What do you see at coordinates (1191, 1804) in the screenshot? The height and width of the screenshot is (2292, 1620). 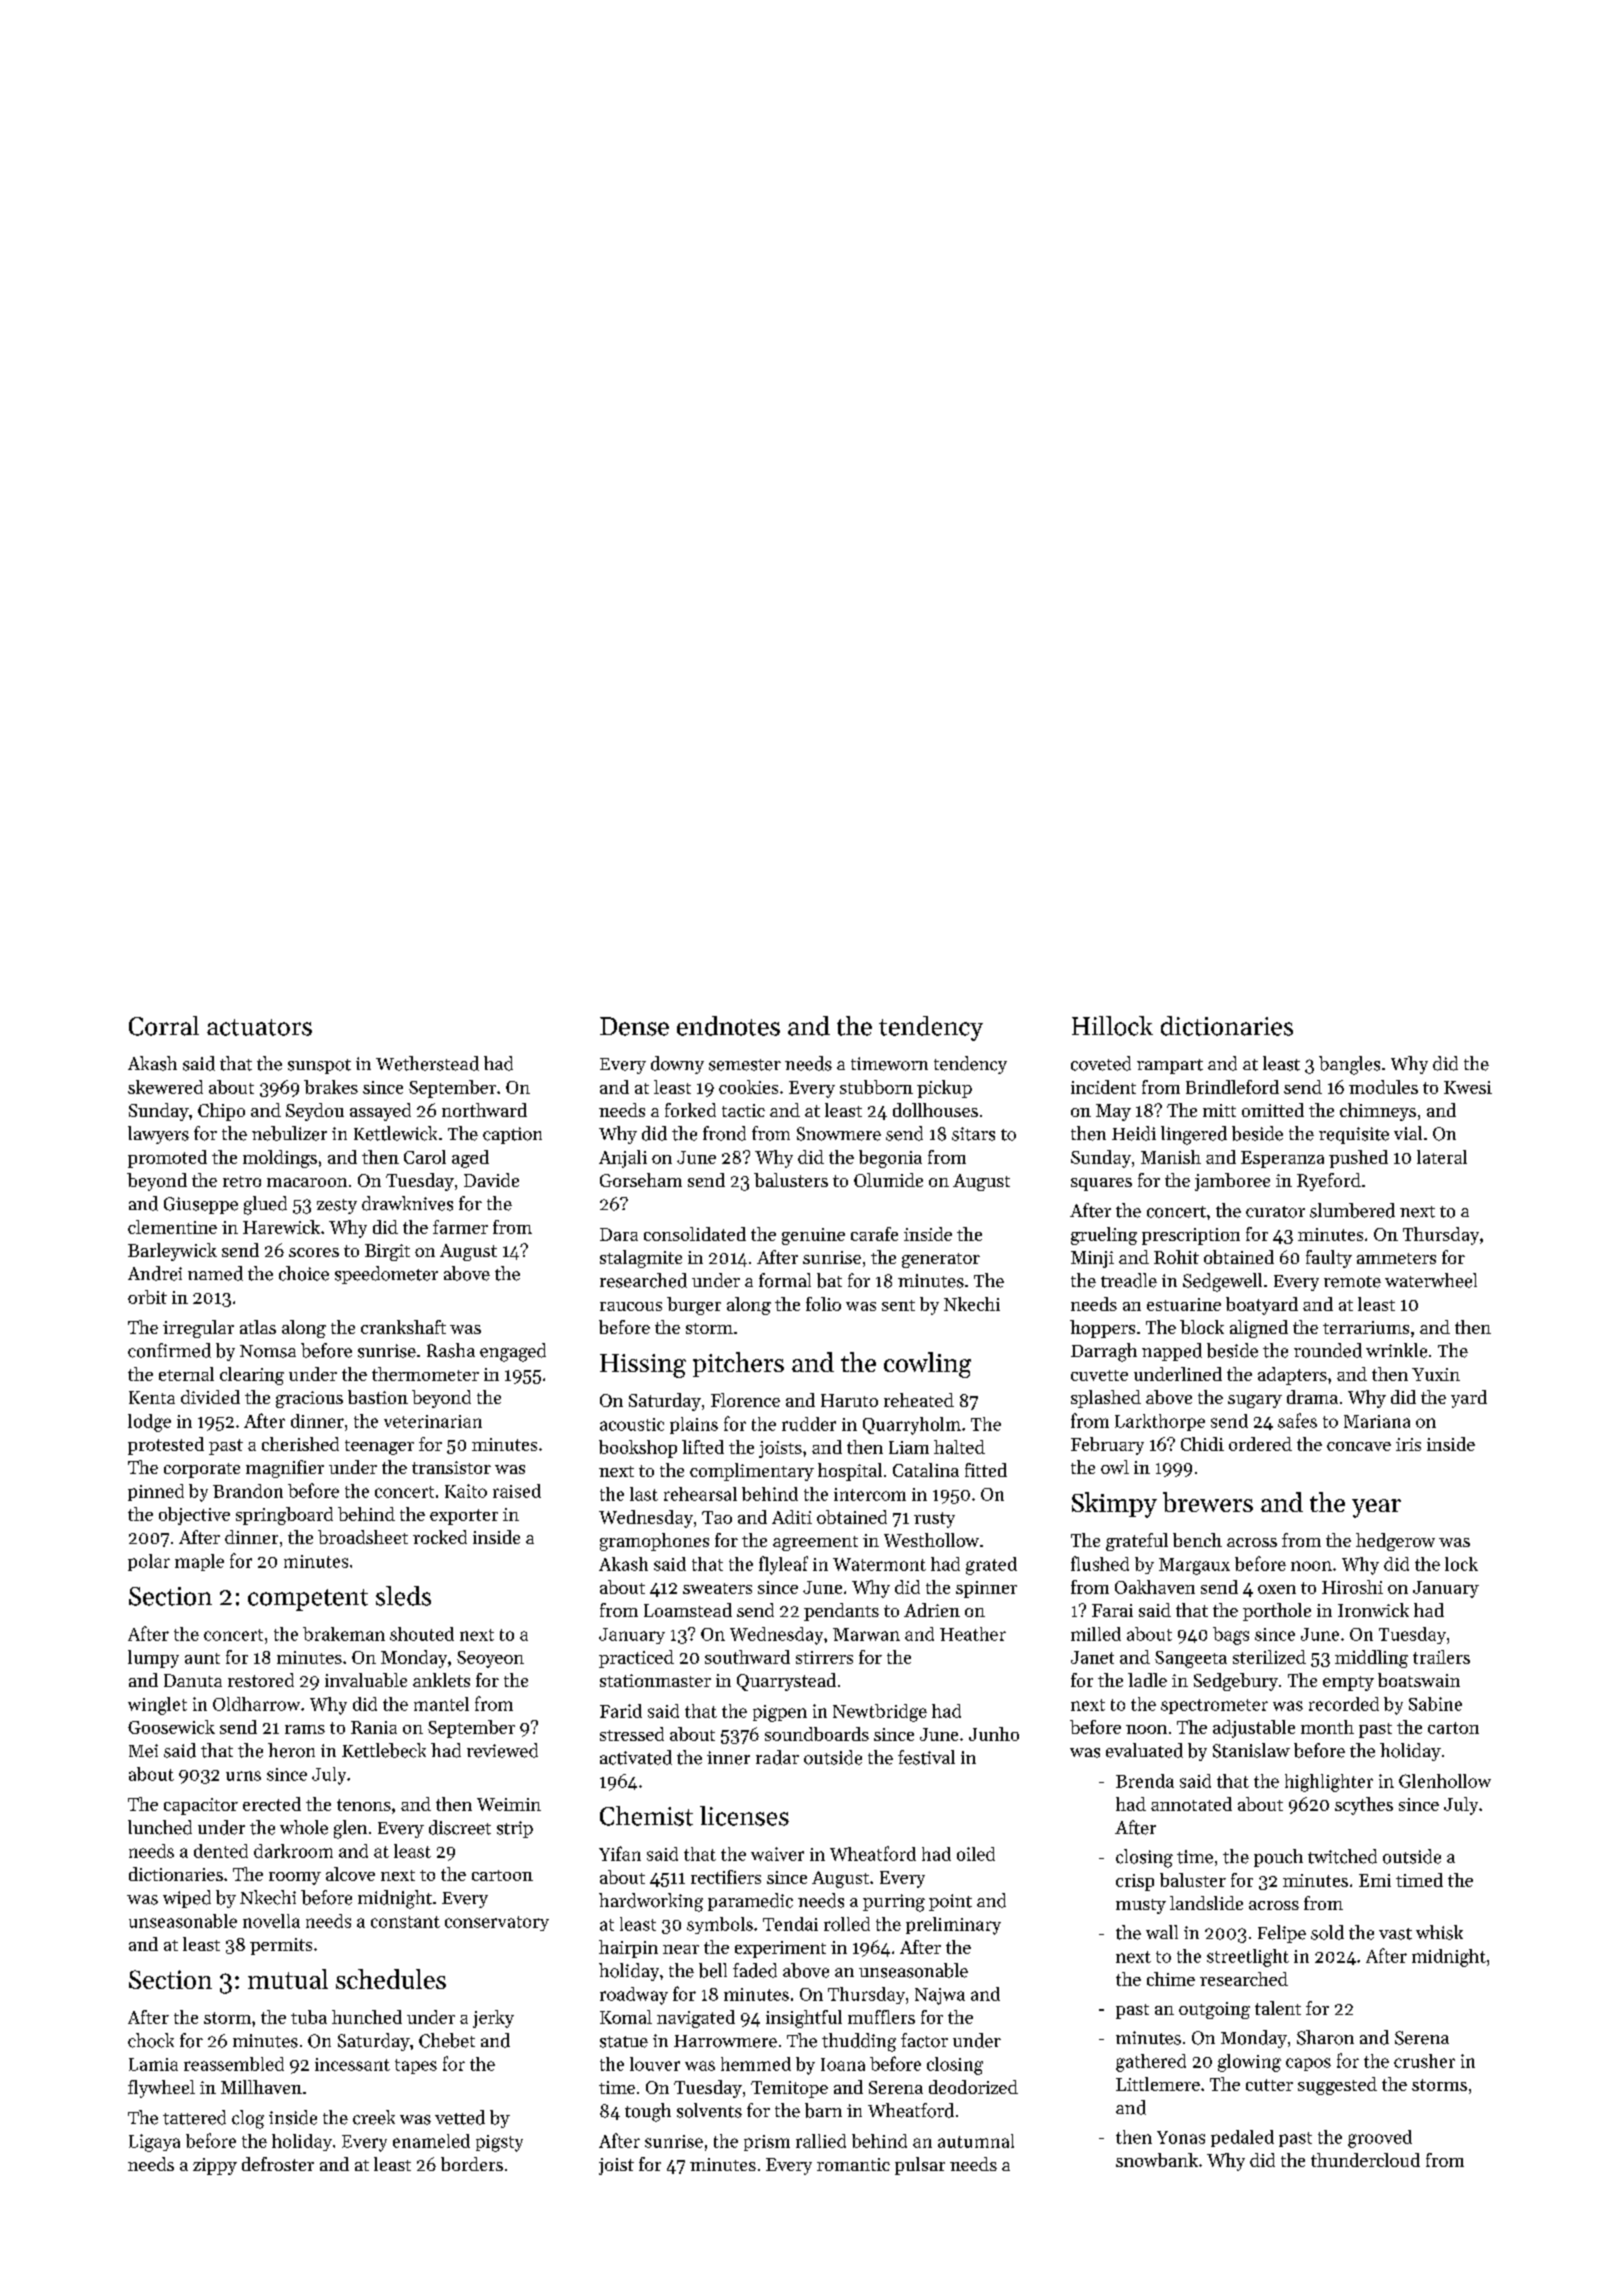 I see `annotated` at bounding box center [1191, 1804].
